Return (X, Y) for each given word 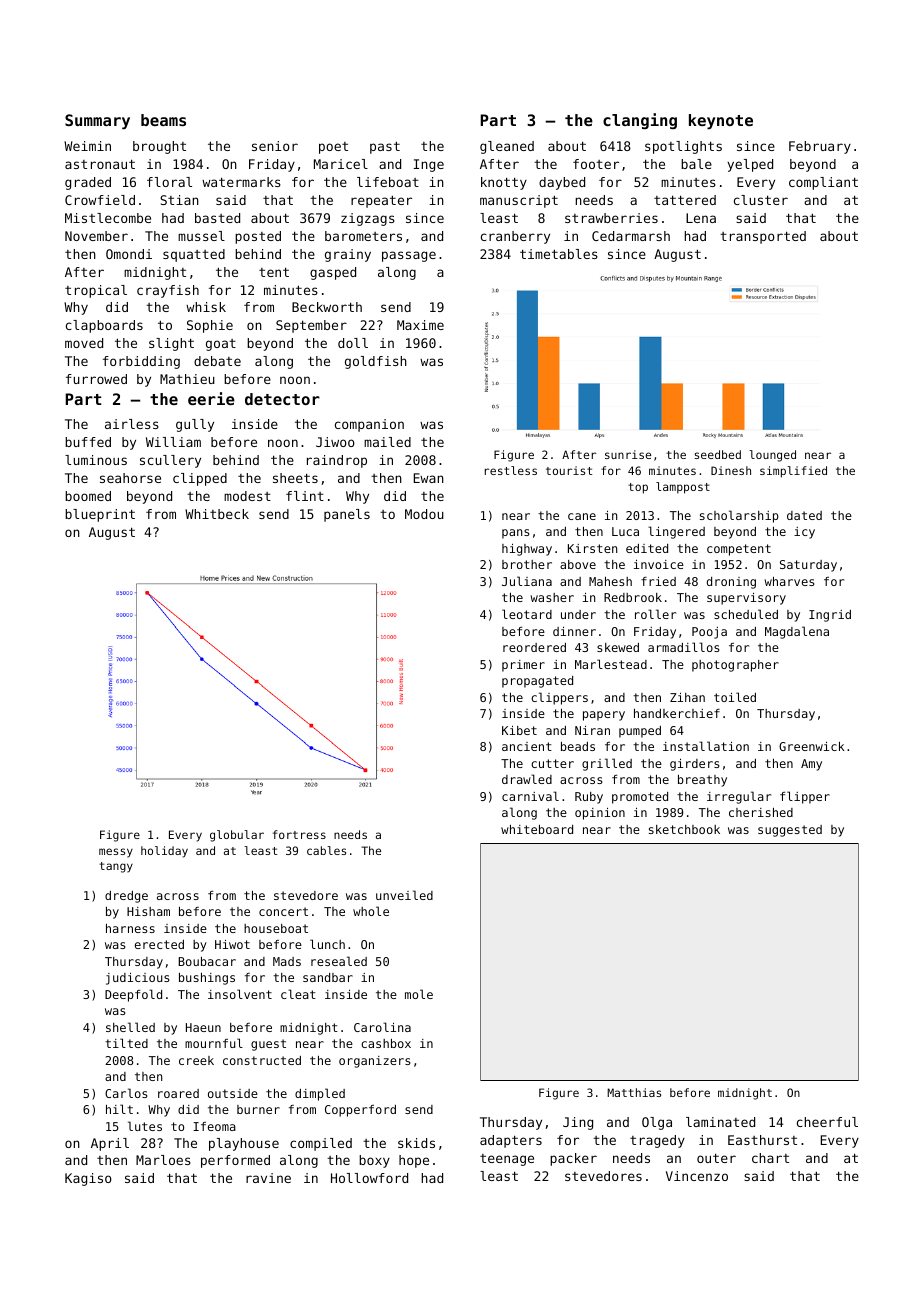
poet (333, 148)
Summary (97, 122)
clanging (640, 121)
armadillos (684, 647)
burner (258, 1109)
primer (523, 666)
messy (116, 853)
